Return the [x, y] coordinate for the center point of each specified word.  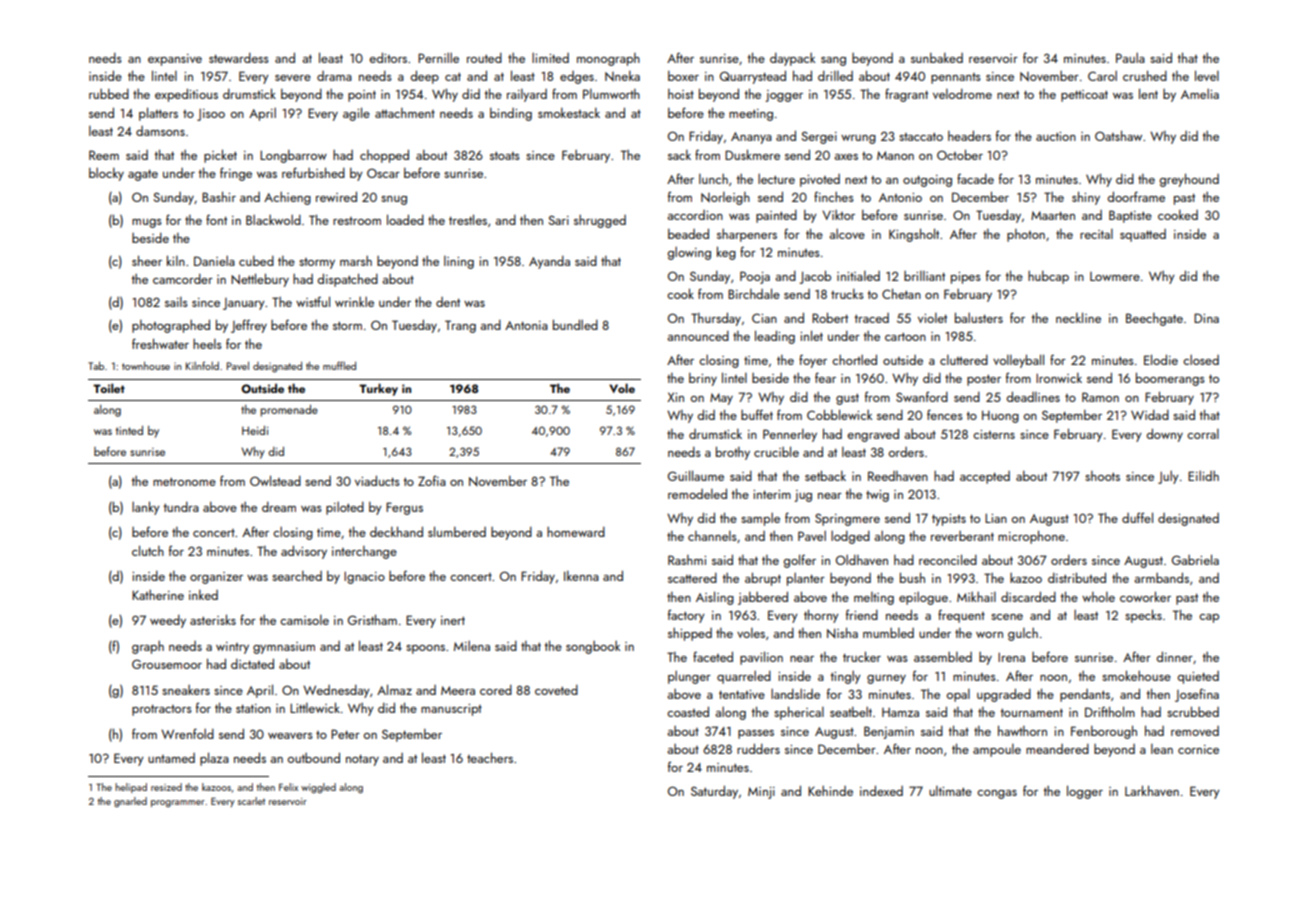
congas [997, 794]
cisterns [994, 434]
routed [484, 58]
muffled [339, 365]
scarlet [251, 801]
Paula [1130, 58]
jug [803, 496]
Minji [761, 793]
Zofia [432, 480]
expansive [175, 60]
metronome [184, 482]
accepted [985, 477]
